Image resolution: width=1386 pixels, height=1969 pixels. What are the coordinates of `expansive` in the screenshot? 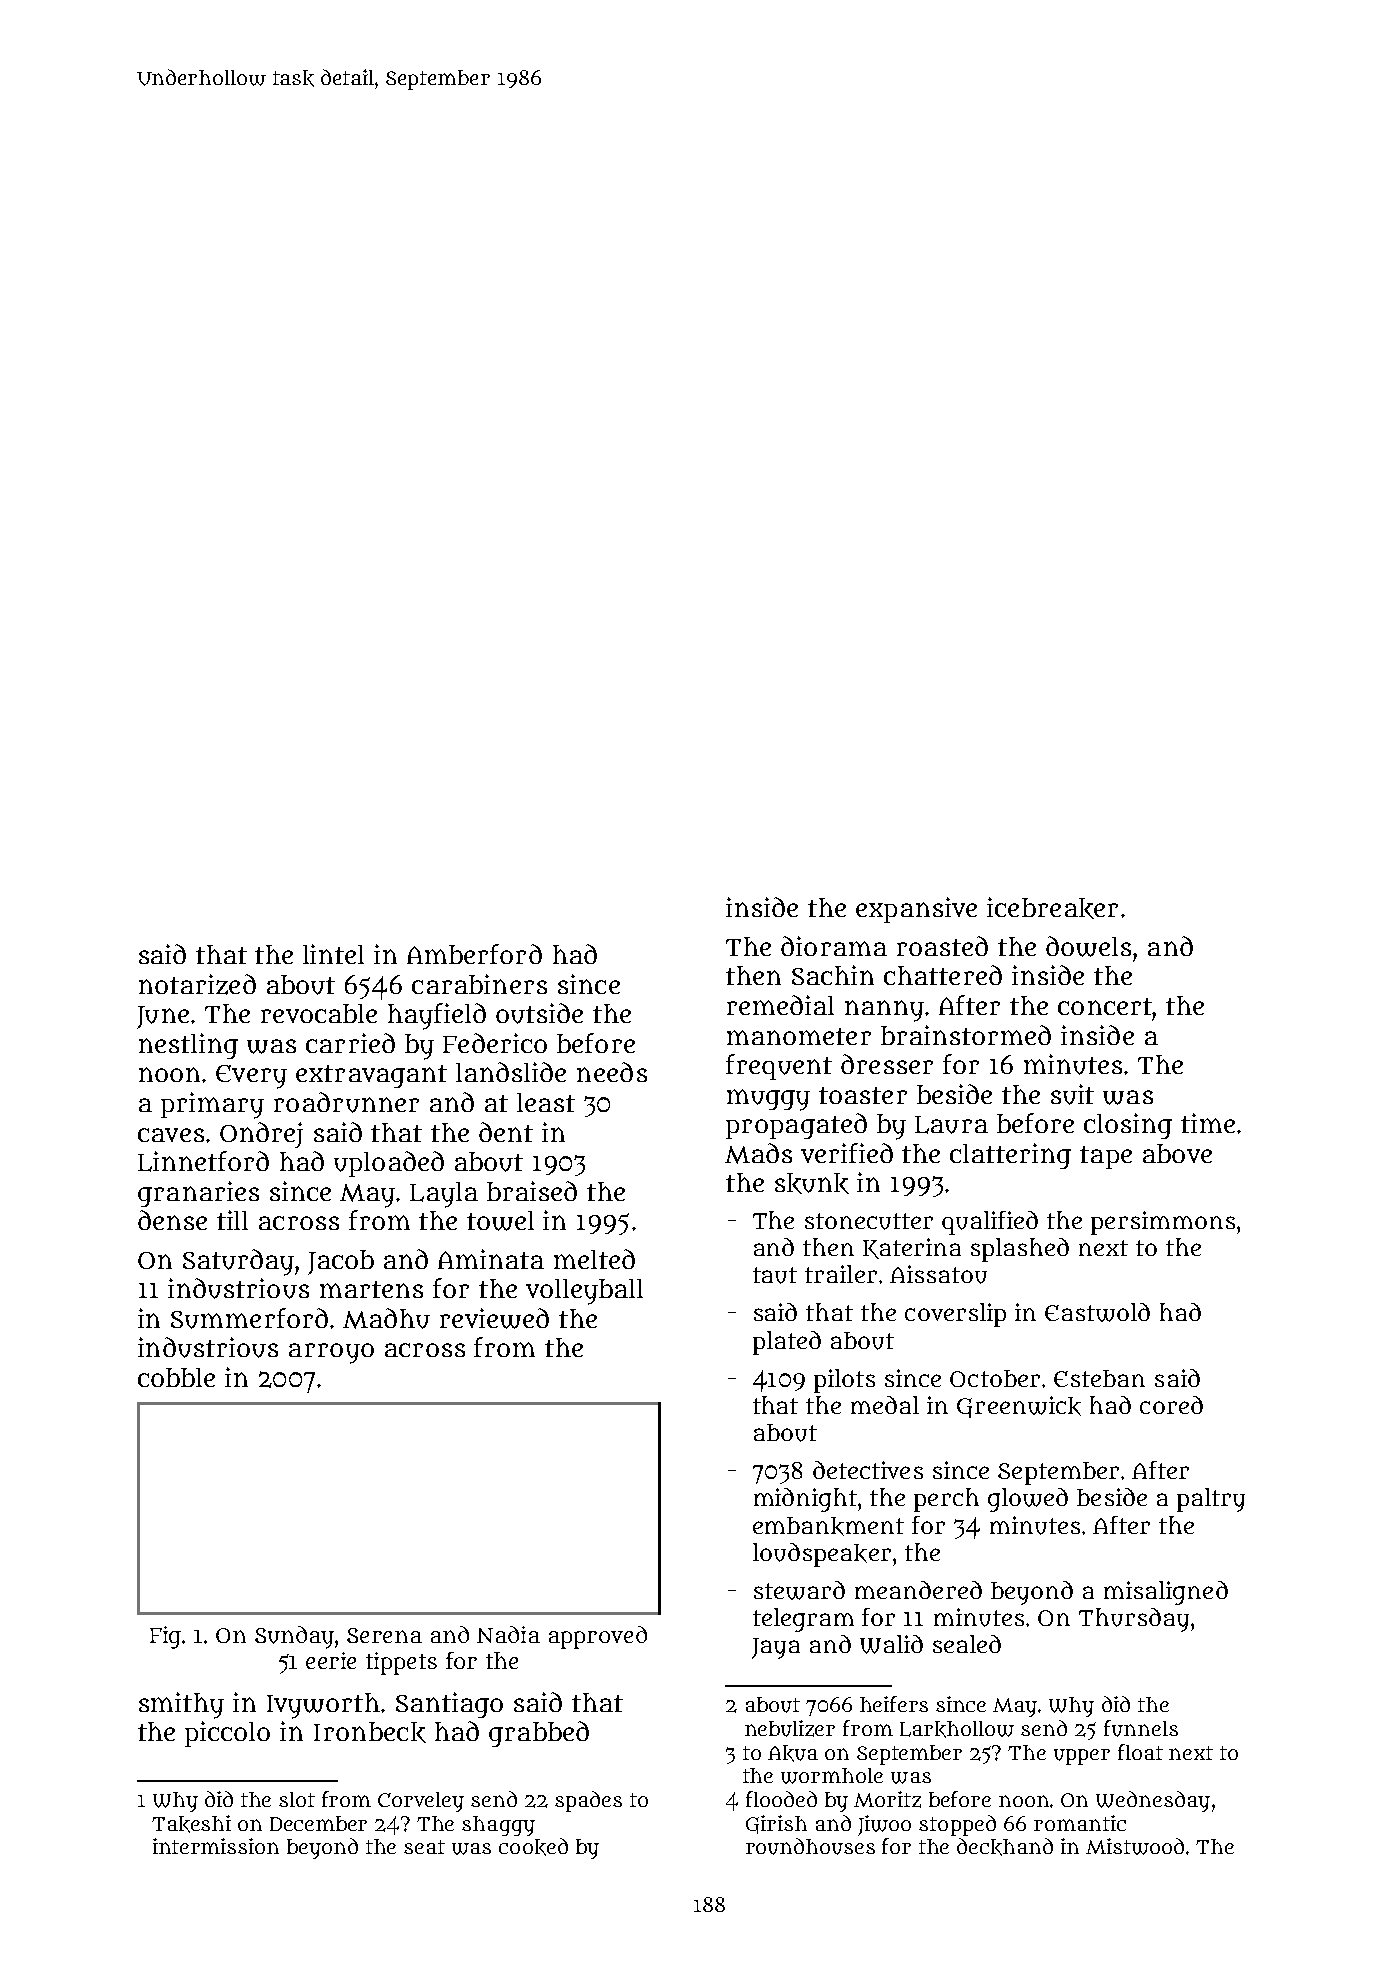 It's located at (916, 910).
